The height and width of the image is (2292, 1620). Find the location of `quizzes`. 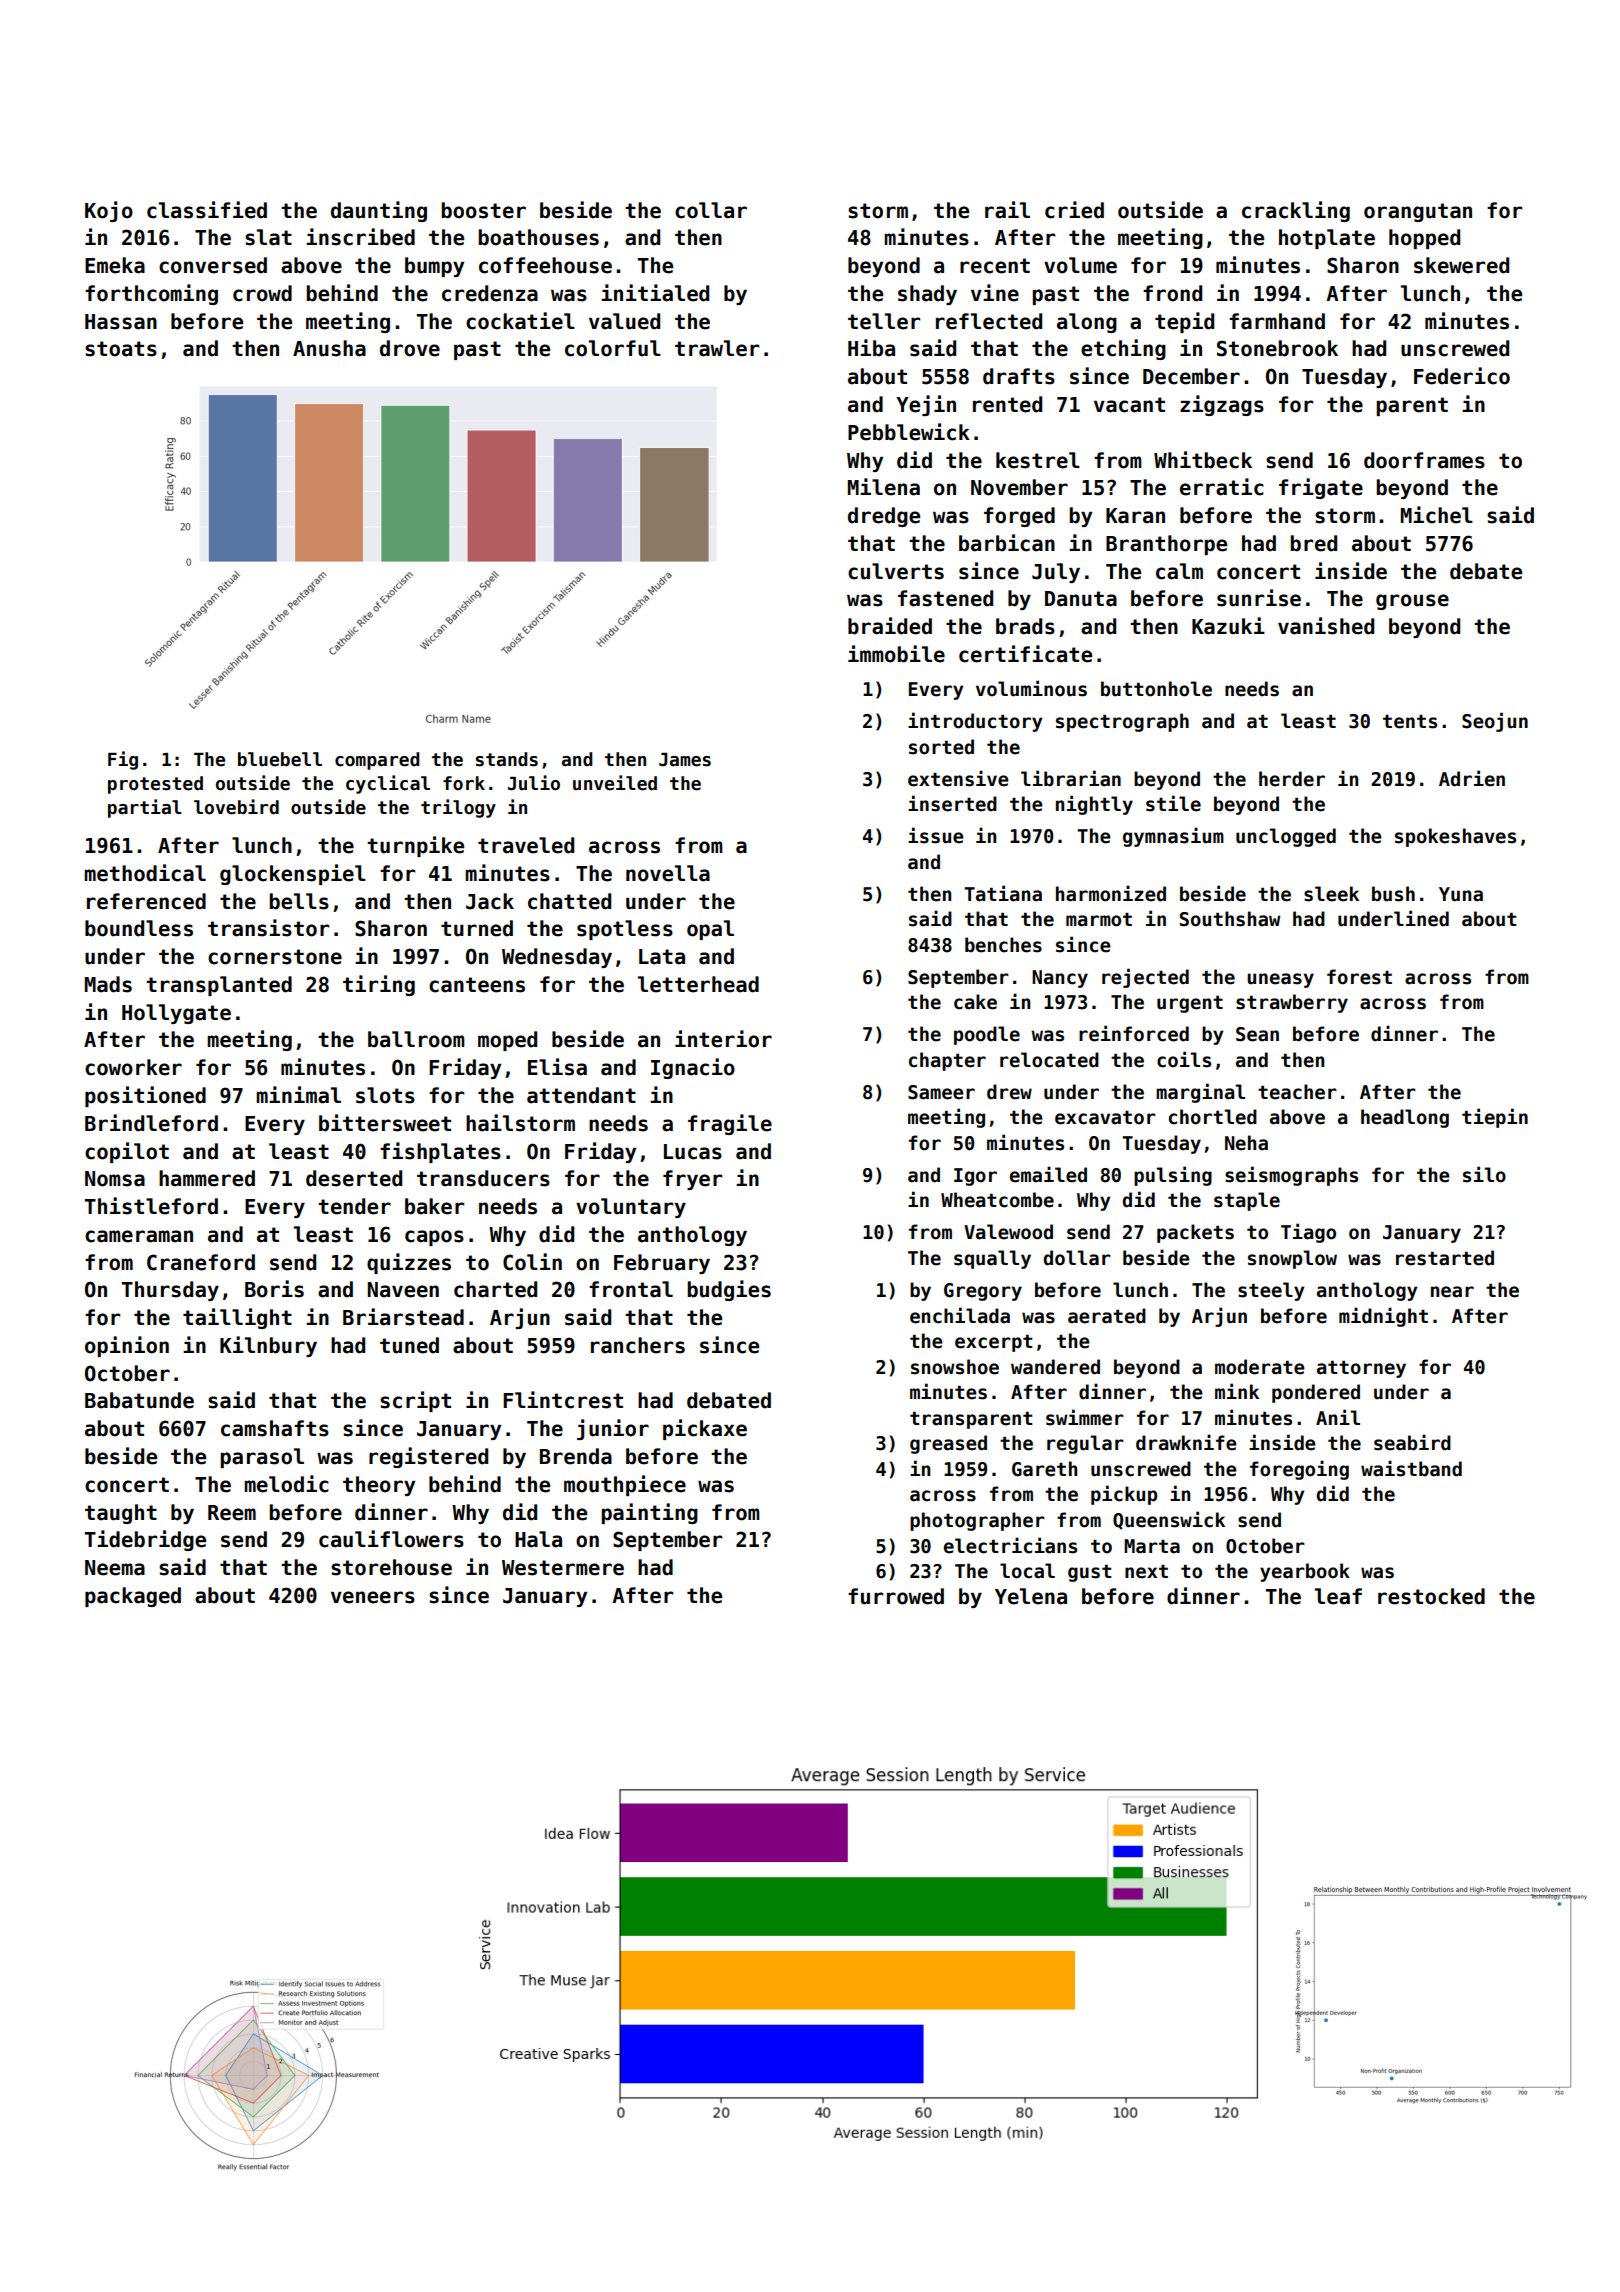

quizzes is located at coordinates (409, 1263).
